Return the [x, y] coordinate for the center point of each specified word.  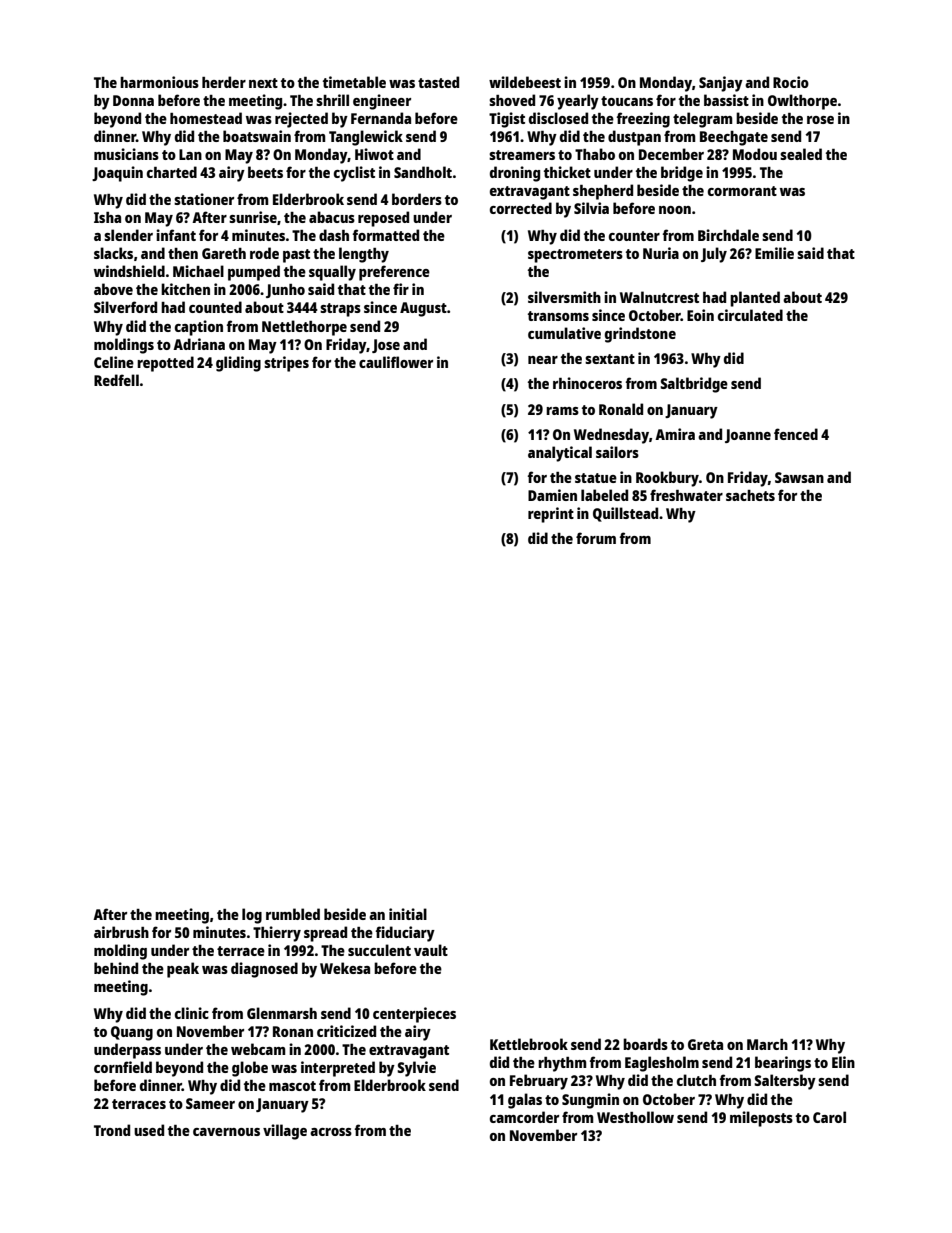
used [149, 1130]
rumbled [293, 914]
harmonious [159, 82]
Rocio [791, 82]
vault [431, 950]
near [543, 360]
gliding [238, 364]
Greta [705, 1044]
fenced [796, 434]
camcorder [524, 1117]
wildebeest [525, 82]
